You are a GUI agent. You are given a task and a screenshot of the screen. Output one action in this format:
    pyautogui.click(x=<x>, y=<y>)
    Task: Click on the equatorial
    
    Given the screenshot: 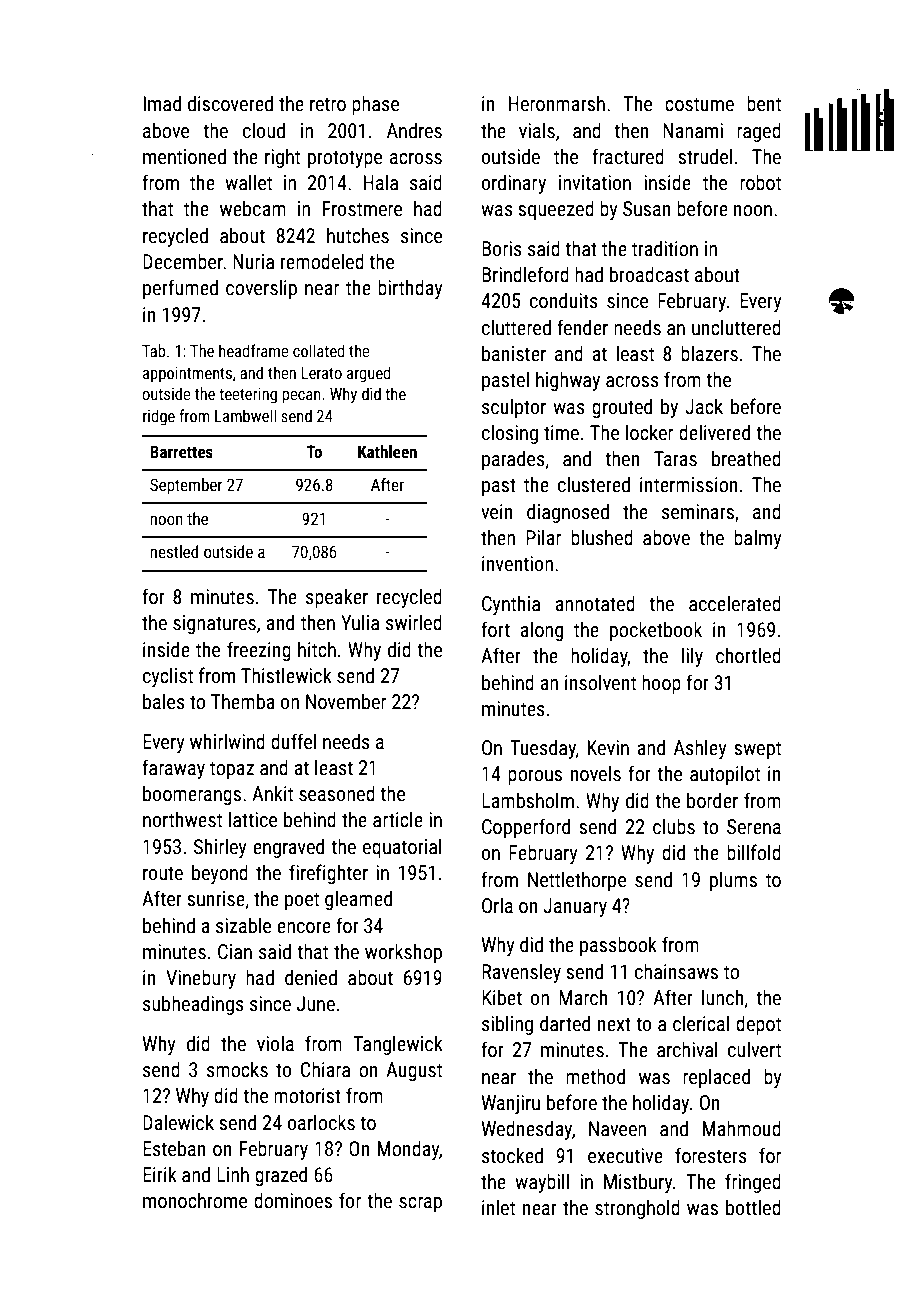 What is the action you would take?
    pyautogui.click(x=402, y=848)
